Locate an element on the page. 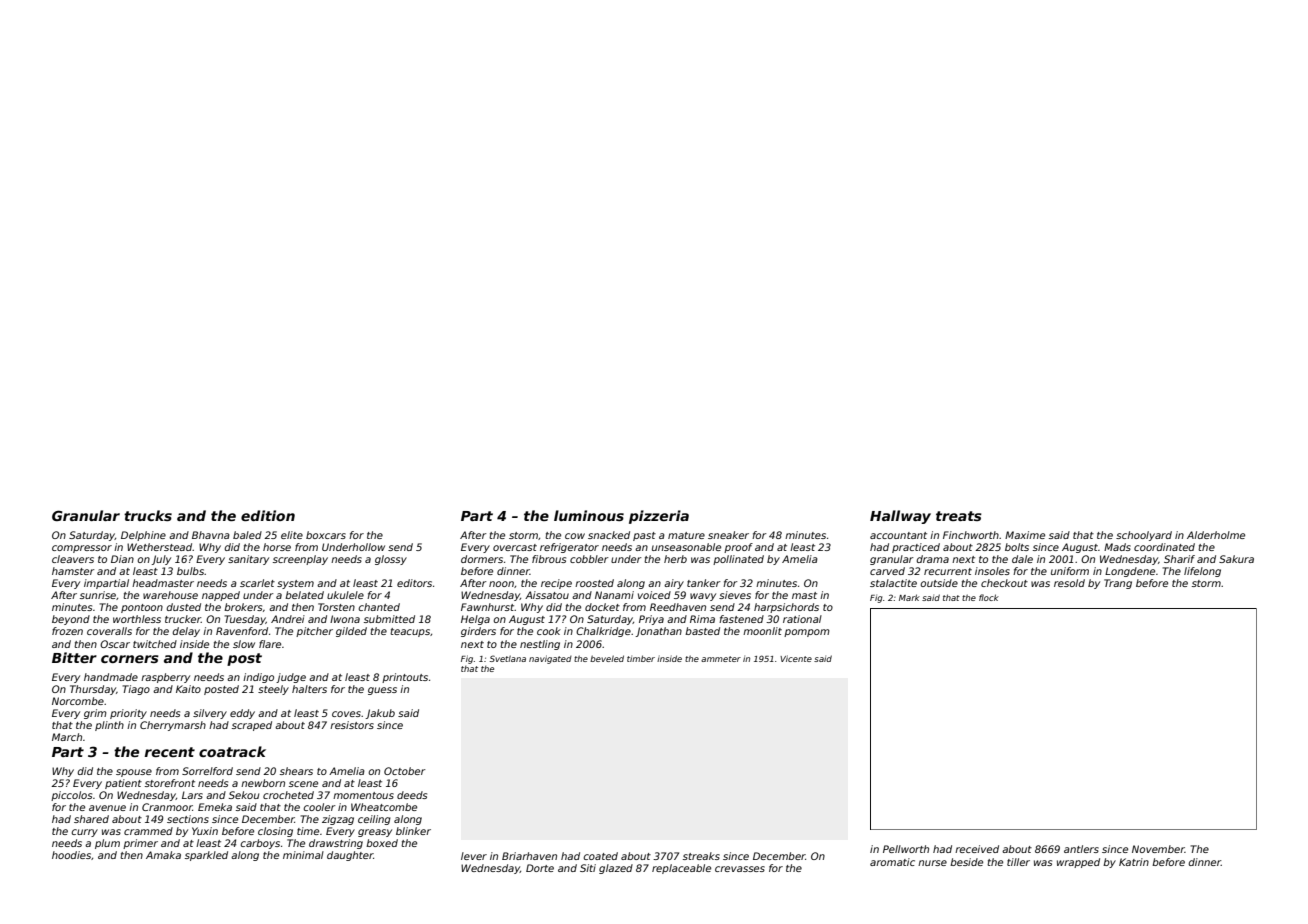  wrapped is located at coordinates (1078, 863).
